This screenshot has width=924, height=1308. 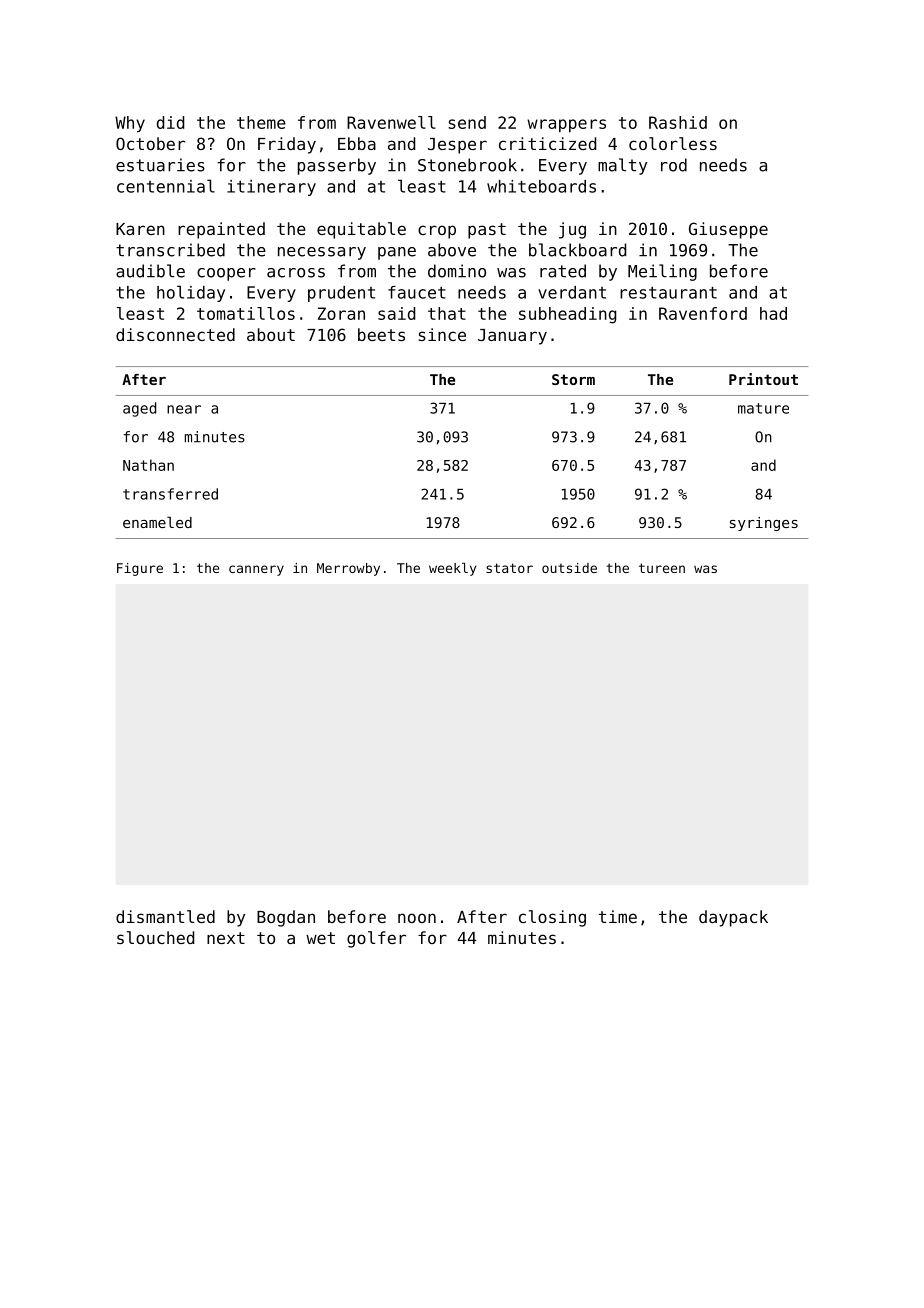 What do you see at coordinates (165, 916) in the screenshot?
I see `dismantled` at bounding box center [165, 916].
